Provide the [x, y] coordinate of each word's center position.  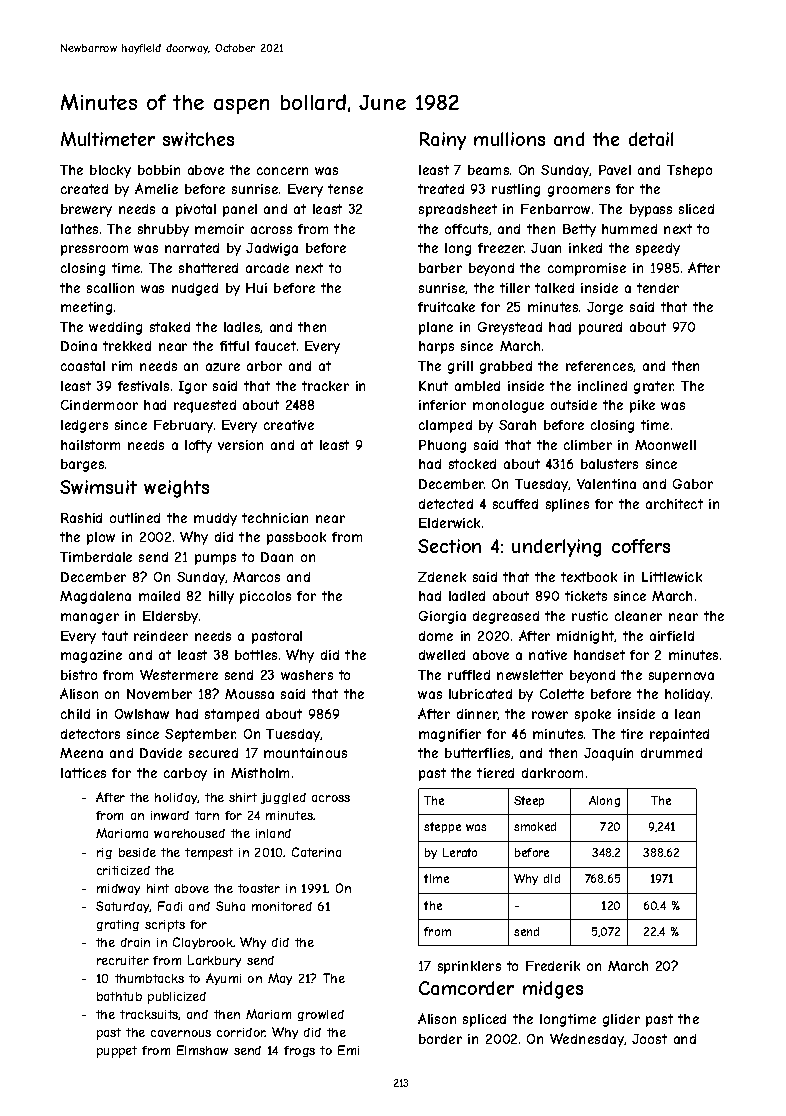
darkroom [552, 773]
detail [651, 139]
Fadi [170, 906]
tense [345, 189]
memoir [219, 229]
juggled [283, 798]
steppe [442, 827]
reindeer [161, 636]
